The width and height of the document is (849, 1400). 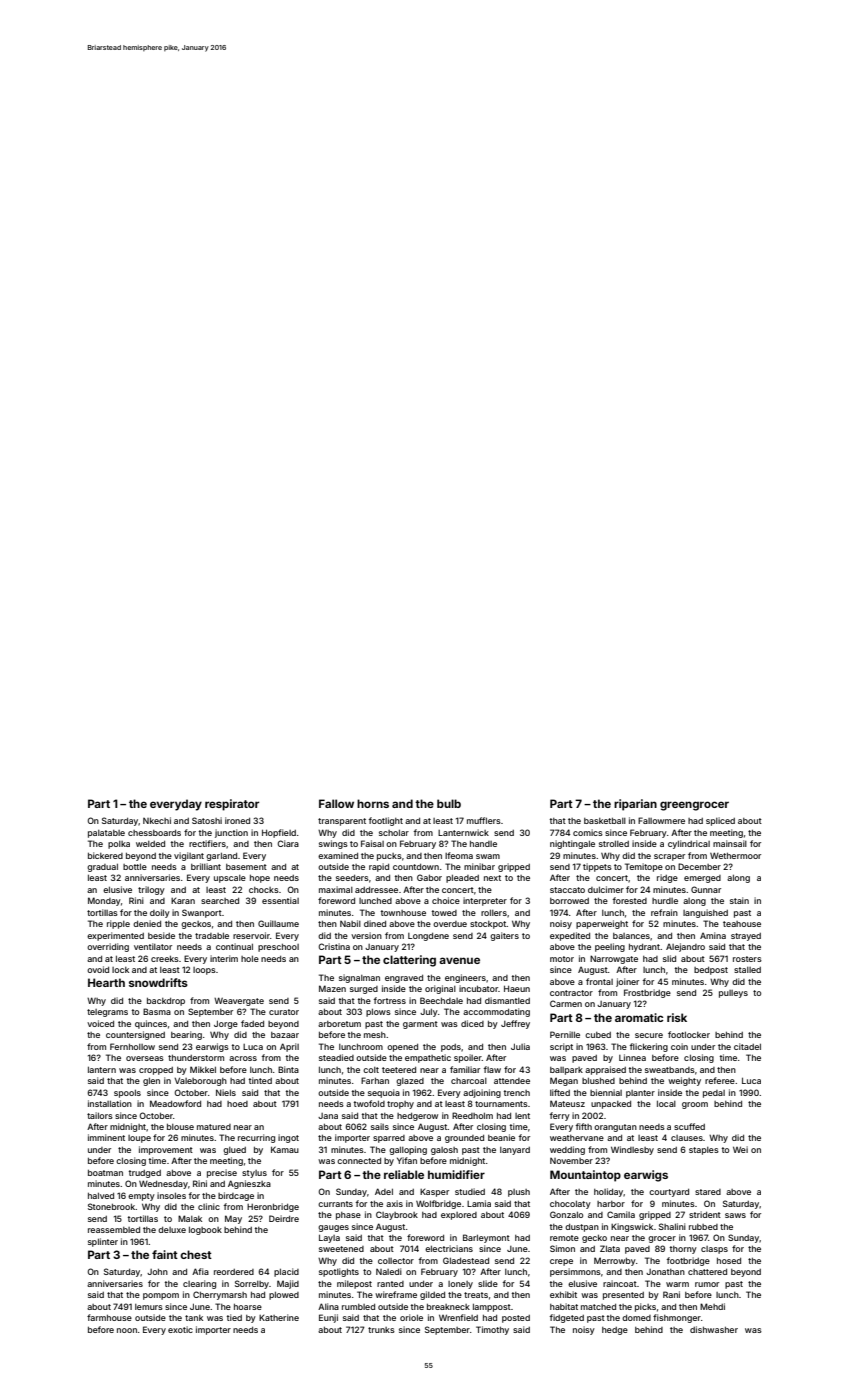 What do you see at coordinates (222, 1173) in the document?
I see `precise` at bounding box center [222, 1173].
